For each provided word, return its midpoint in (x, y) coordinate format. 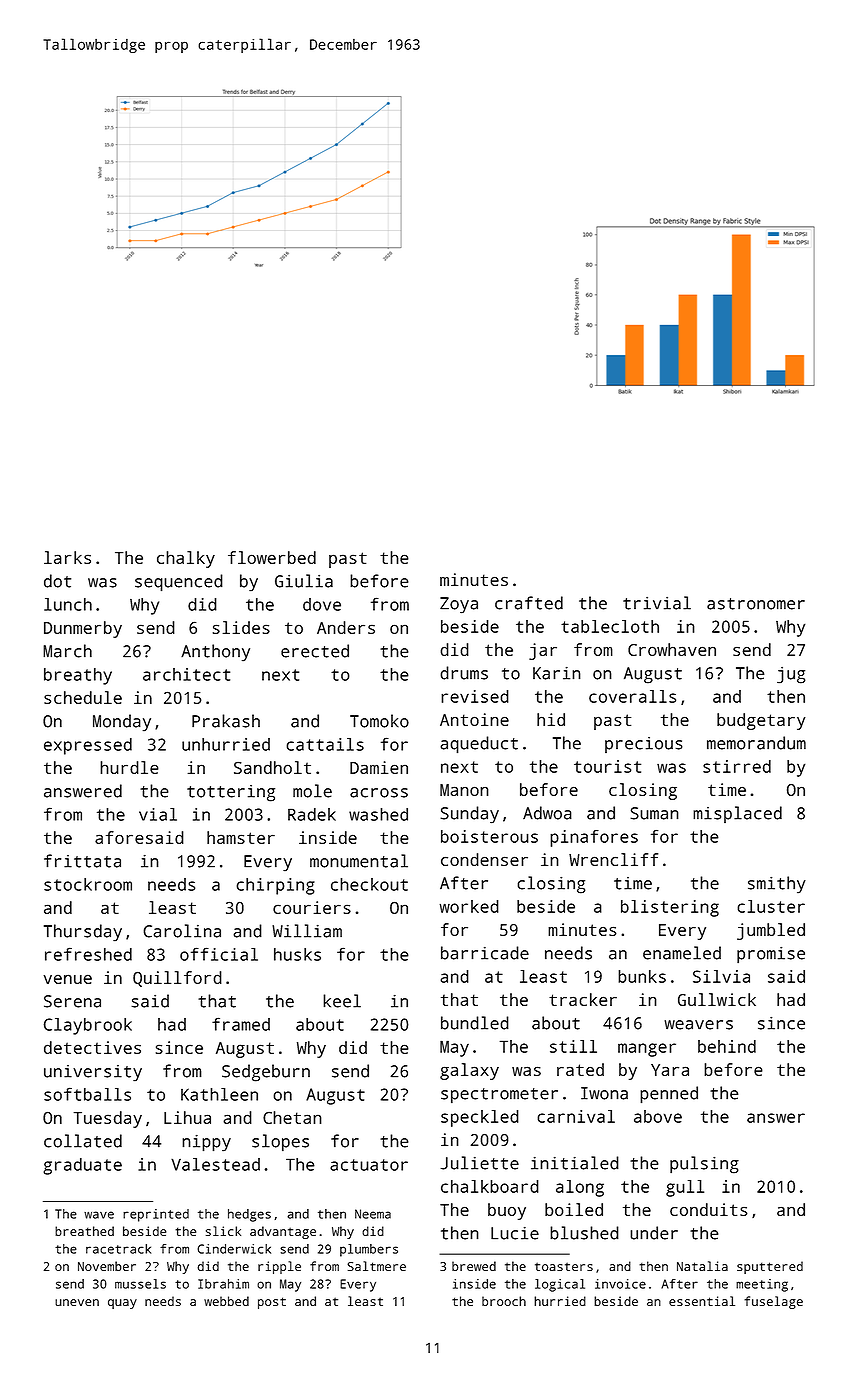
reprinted (156, 1215)
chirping (275, 886)
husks (297, 954)
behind (727, 1046)
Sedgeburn (266, 1073)
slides (241, 627)
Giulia (304, 581)
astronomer (756, 604)
